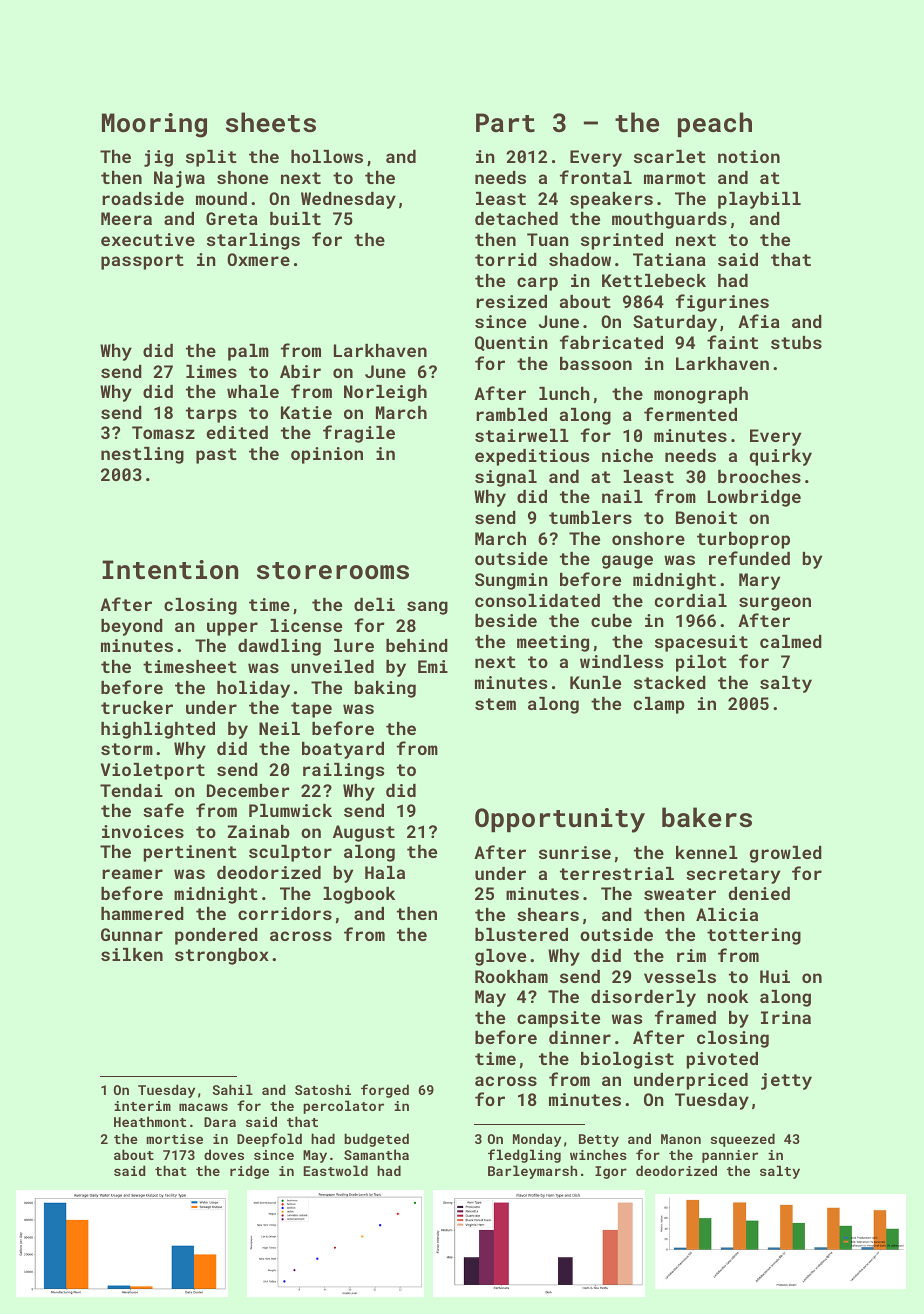  What do you see at coordinates (659, 705) in the screenshot?
I see `clamp` at bounding box center [659, 705].
